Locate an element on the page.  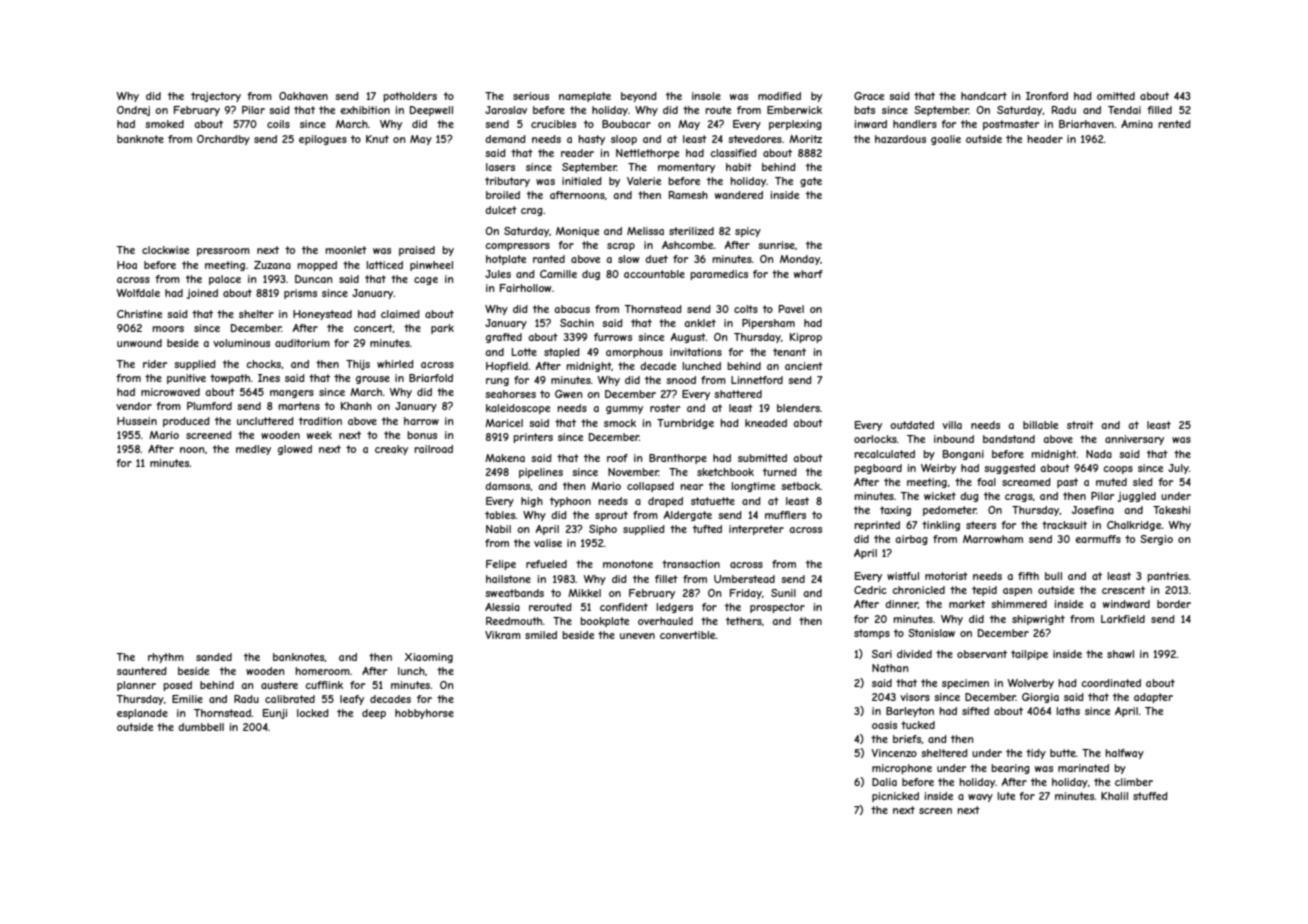
wicket is located at coordinates (940, 496).
